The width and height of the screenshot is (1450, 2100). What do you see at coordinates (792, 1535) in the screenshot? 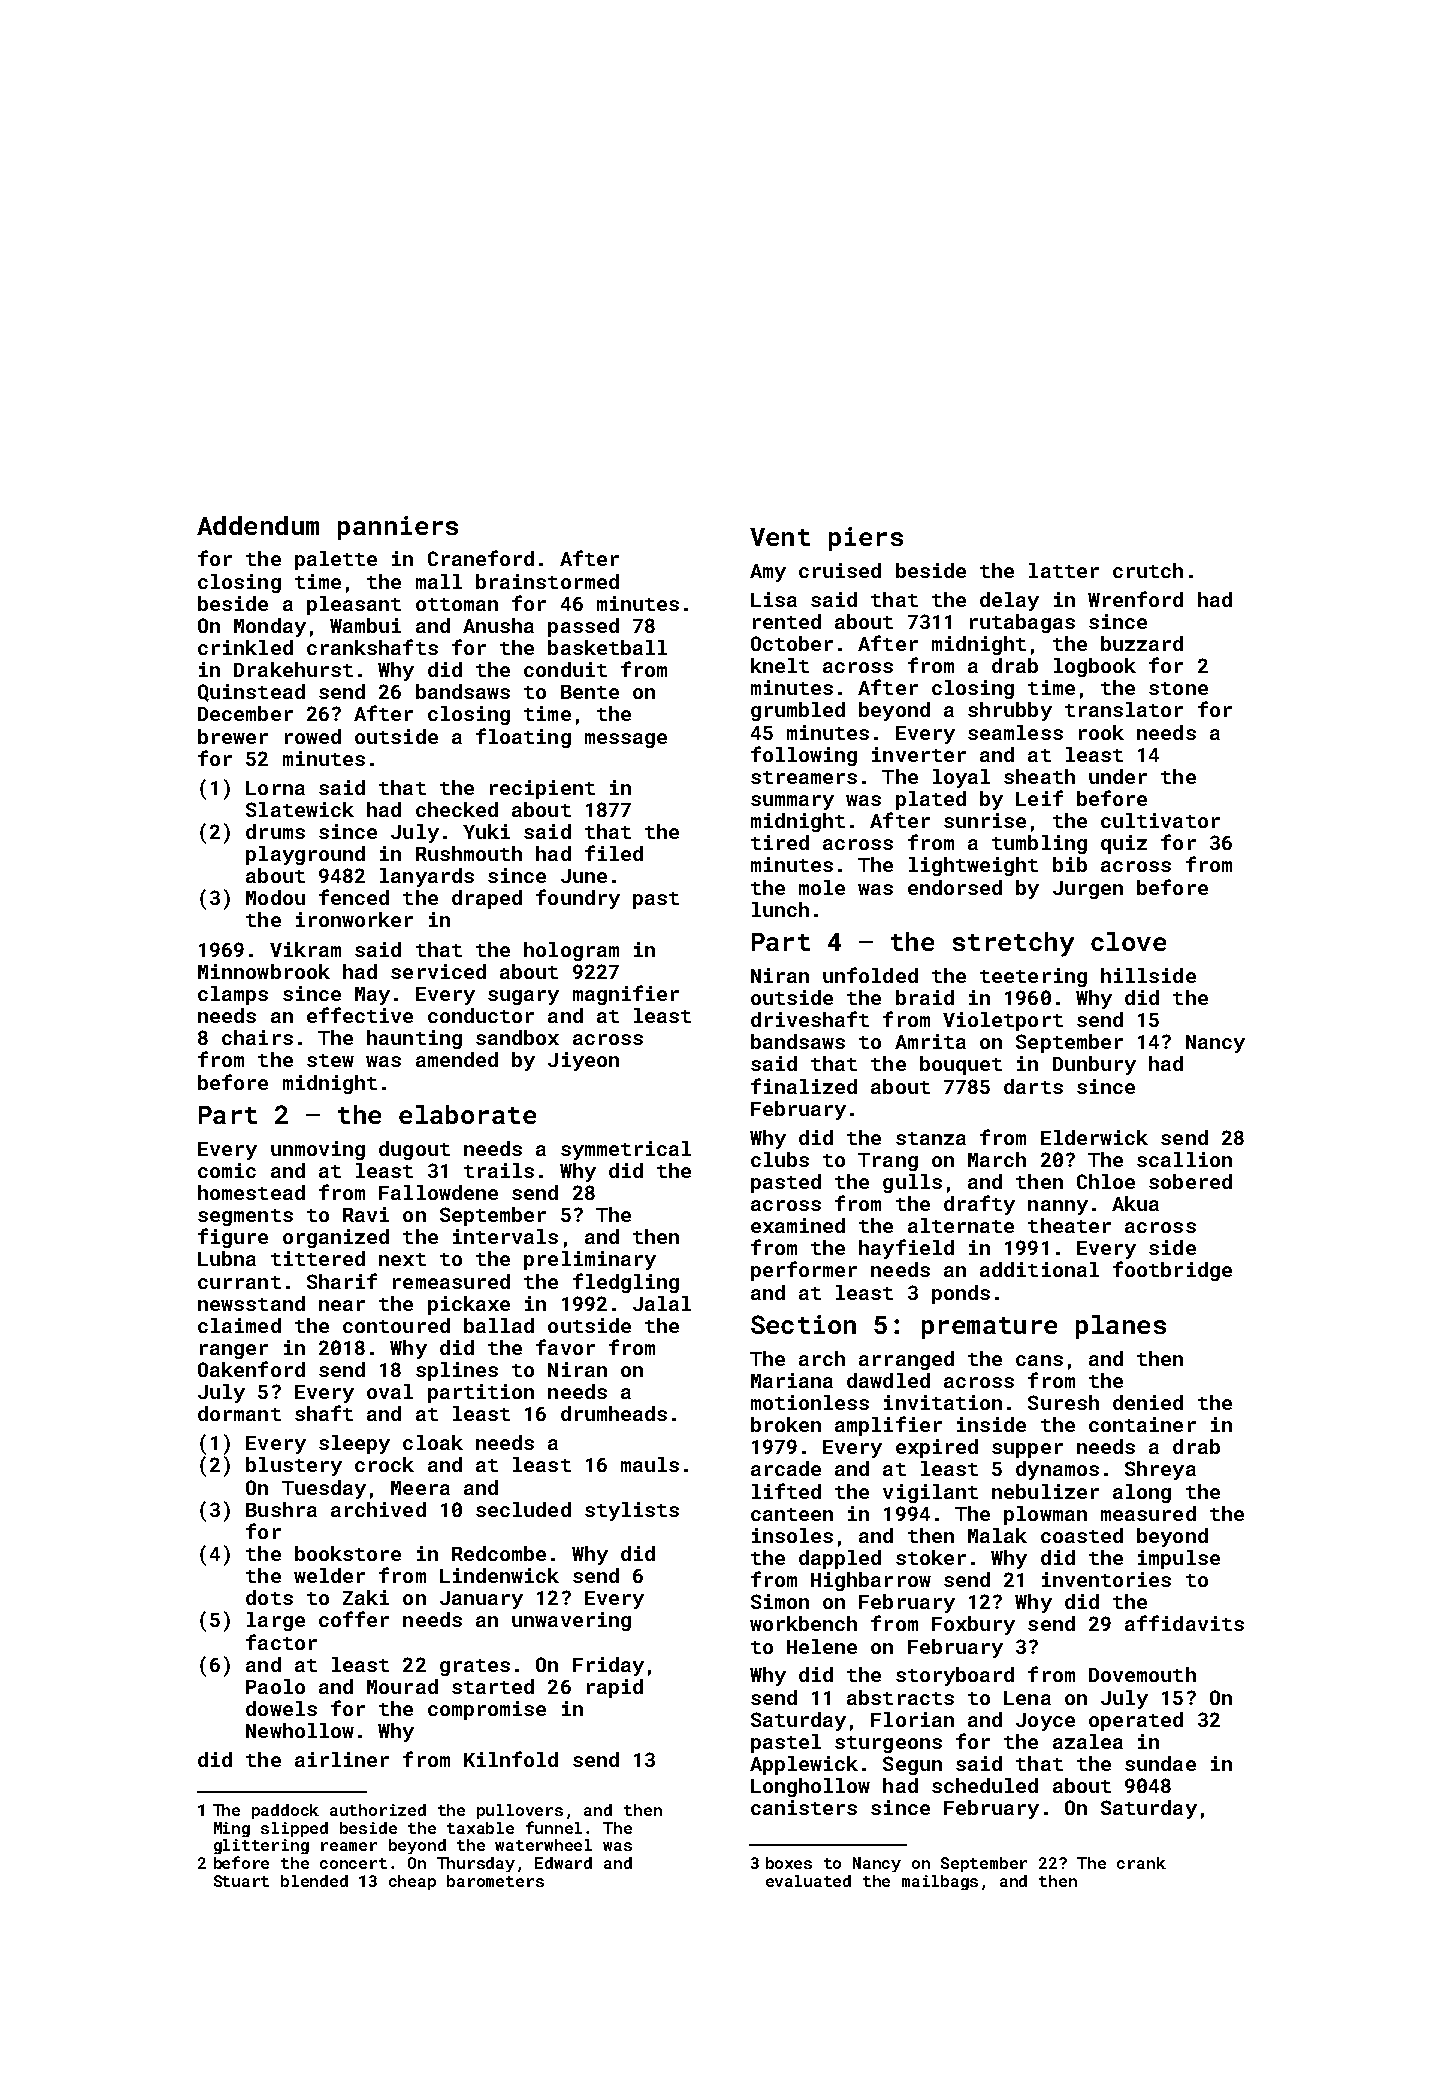
I see `insoles` at bounding box center [792, 1535].
